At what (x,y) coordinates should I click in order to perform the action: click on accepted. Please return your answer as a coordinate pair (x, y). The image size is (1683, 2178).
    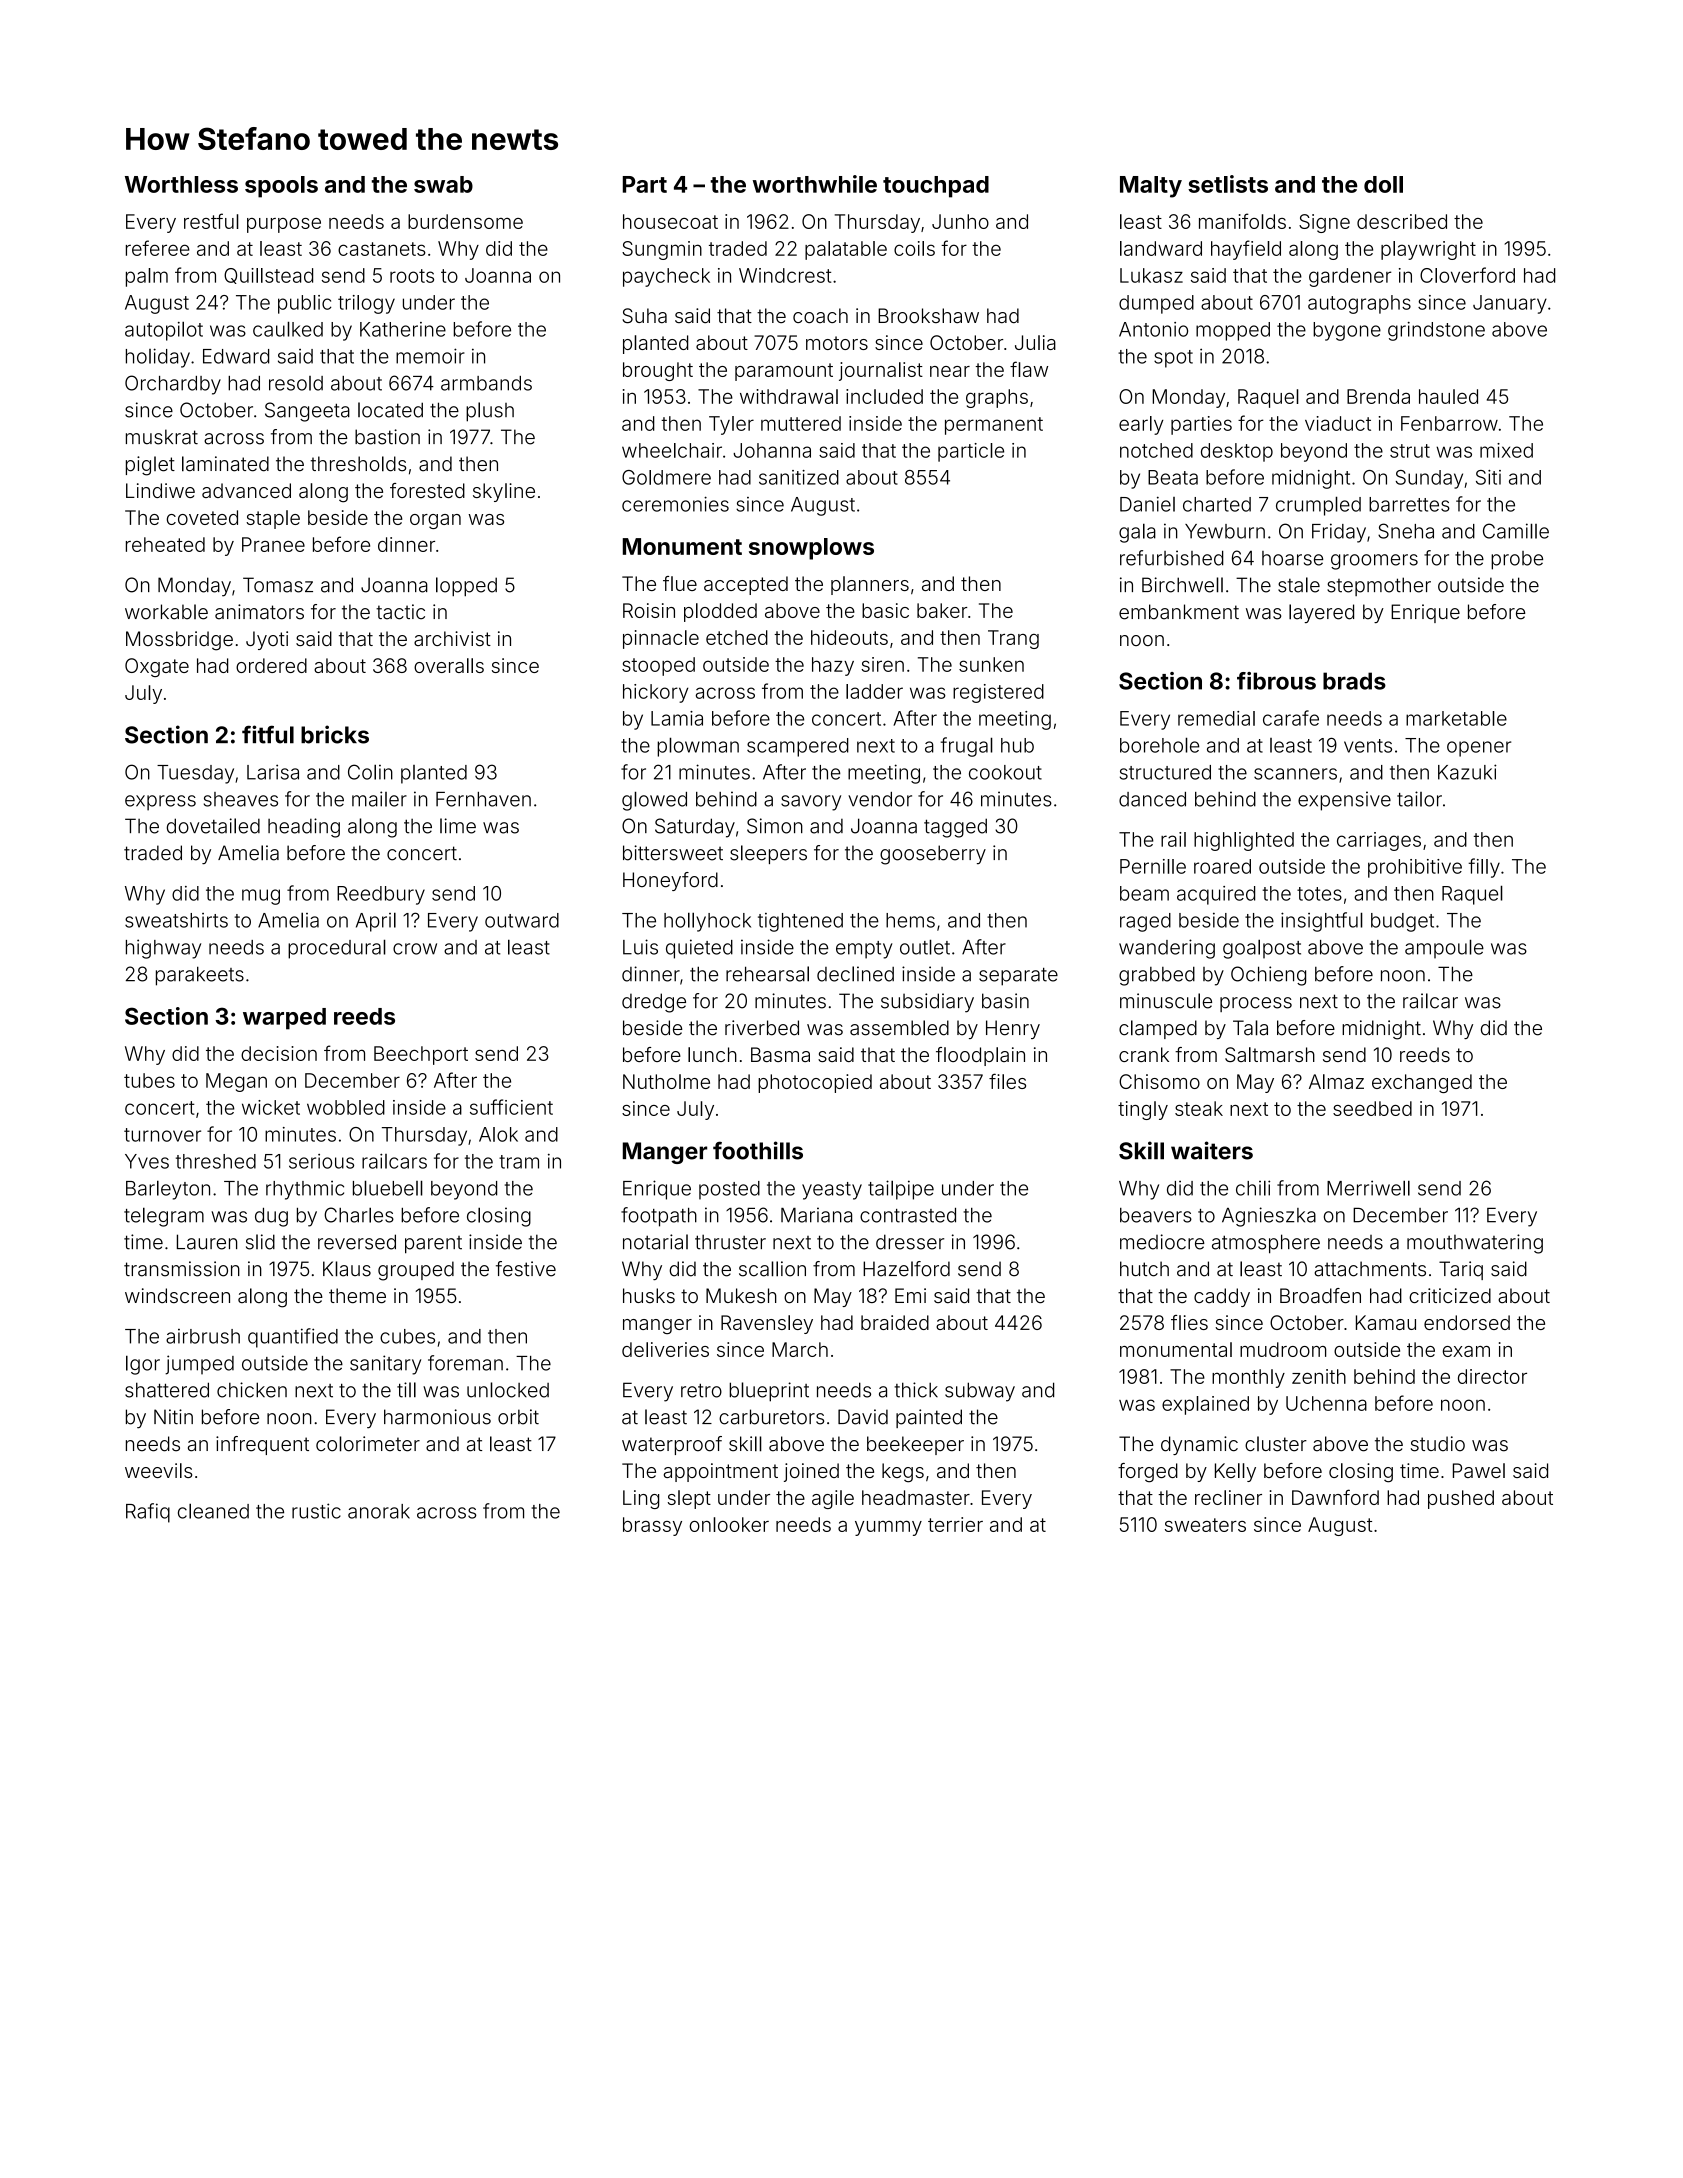
    Looking at the image, I should click on (746, 585).
